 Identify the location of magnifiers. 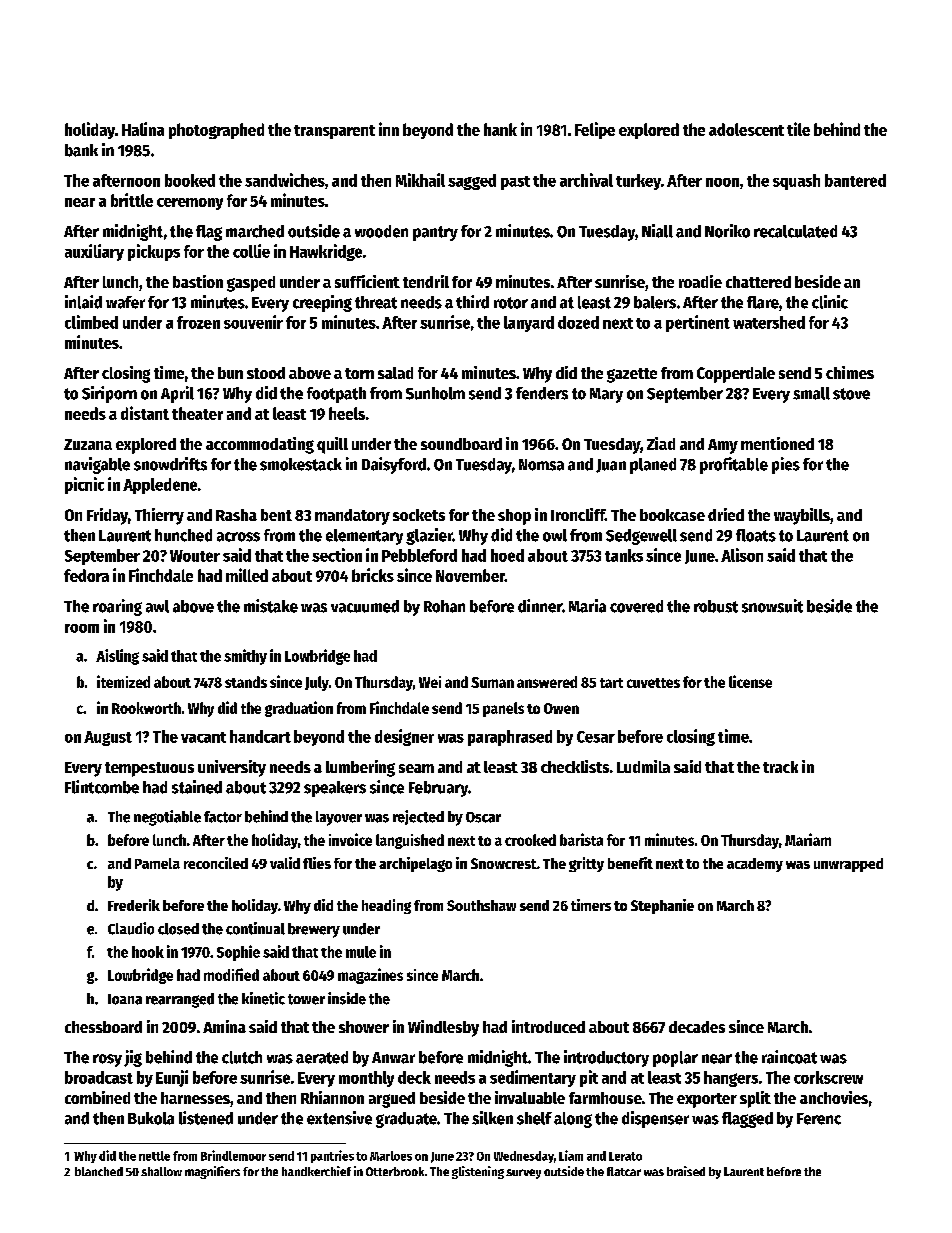
(212, 1172).
